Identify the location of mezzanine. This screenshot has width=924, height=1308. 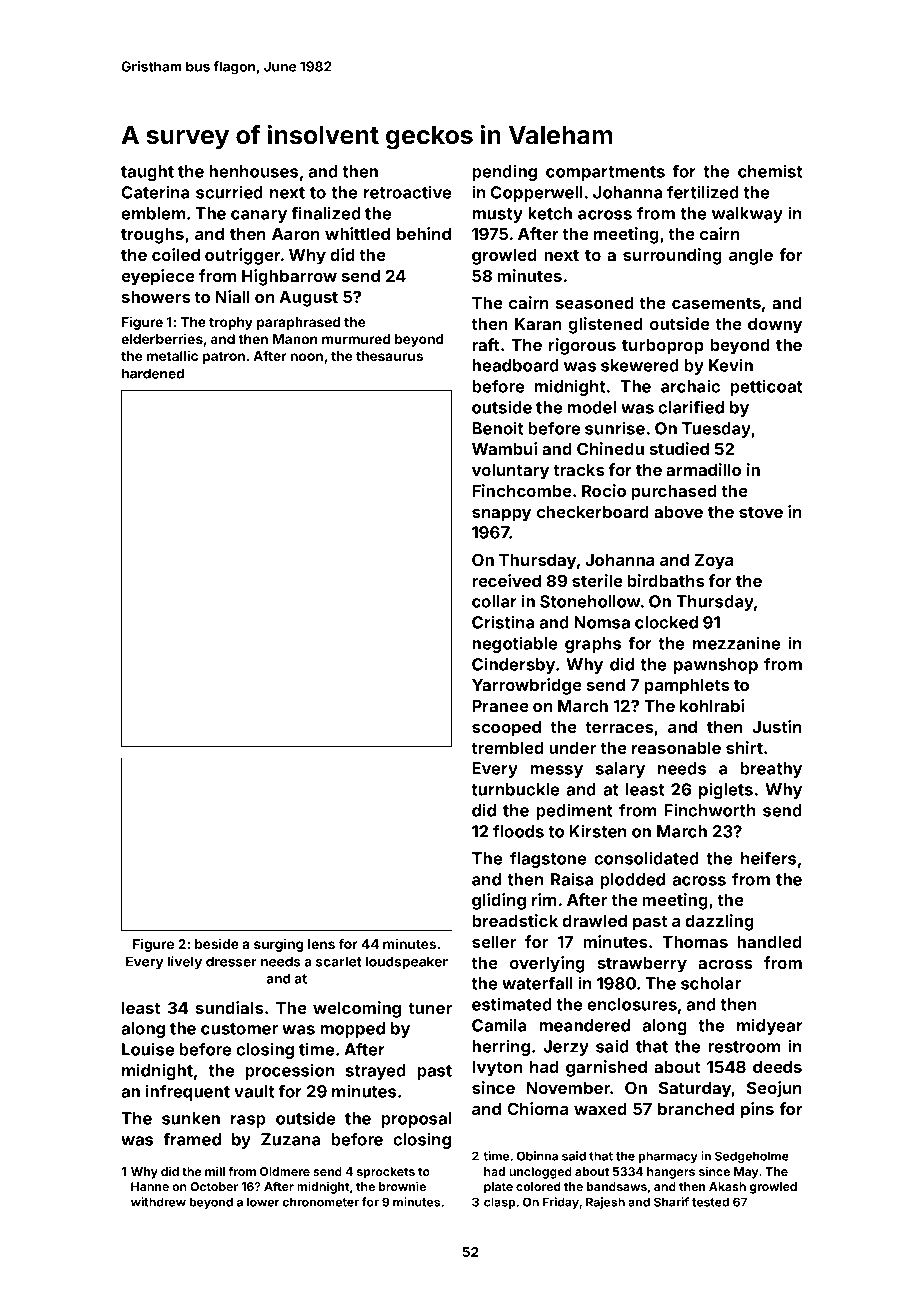
(737, 643).
